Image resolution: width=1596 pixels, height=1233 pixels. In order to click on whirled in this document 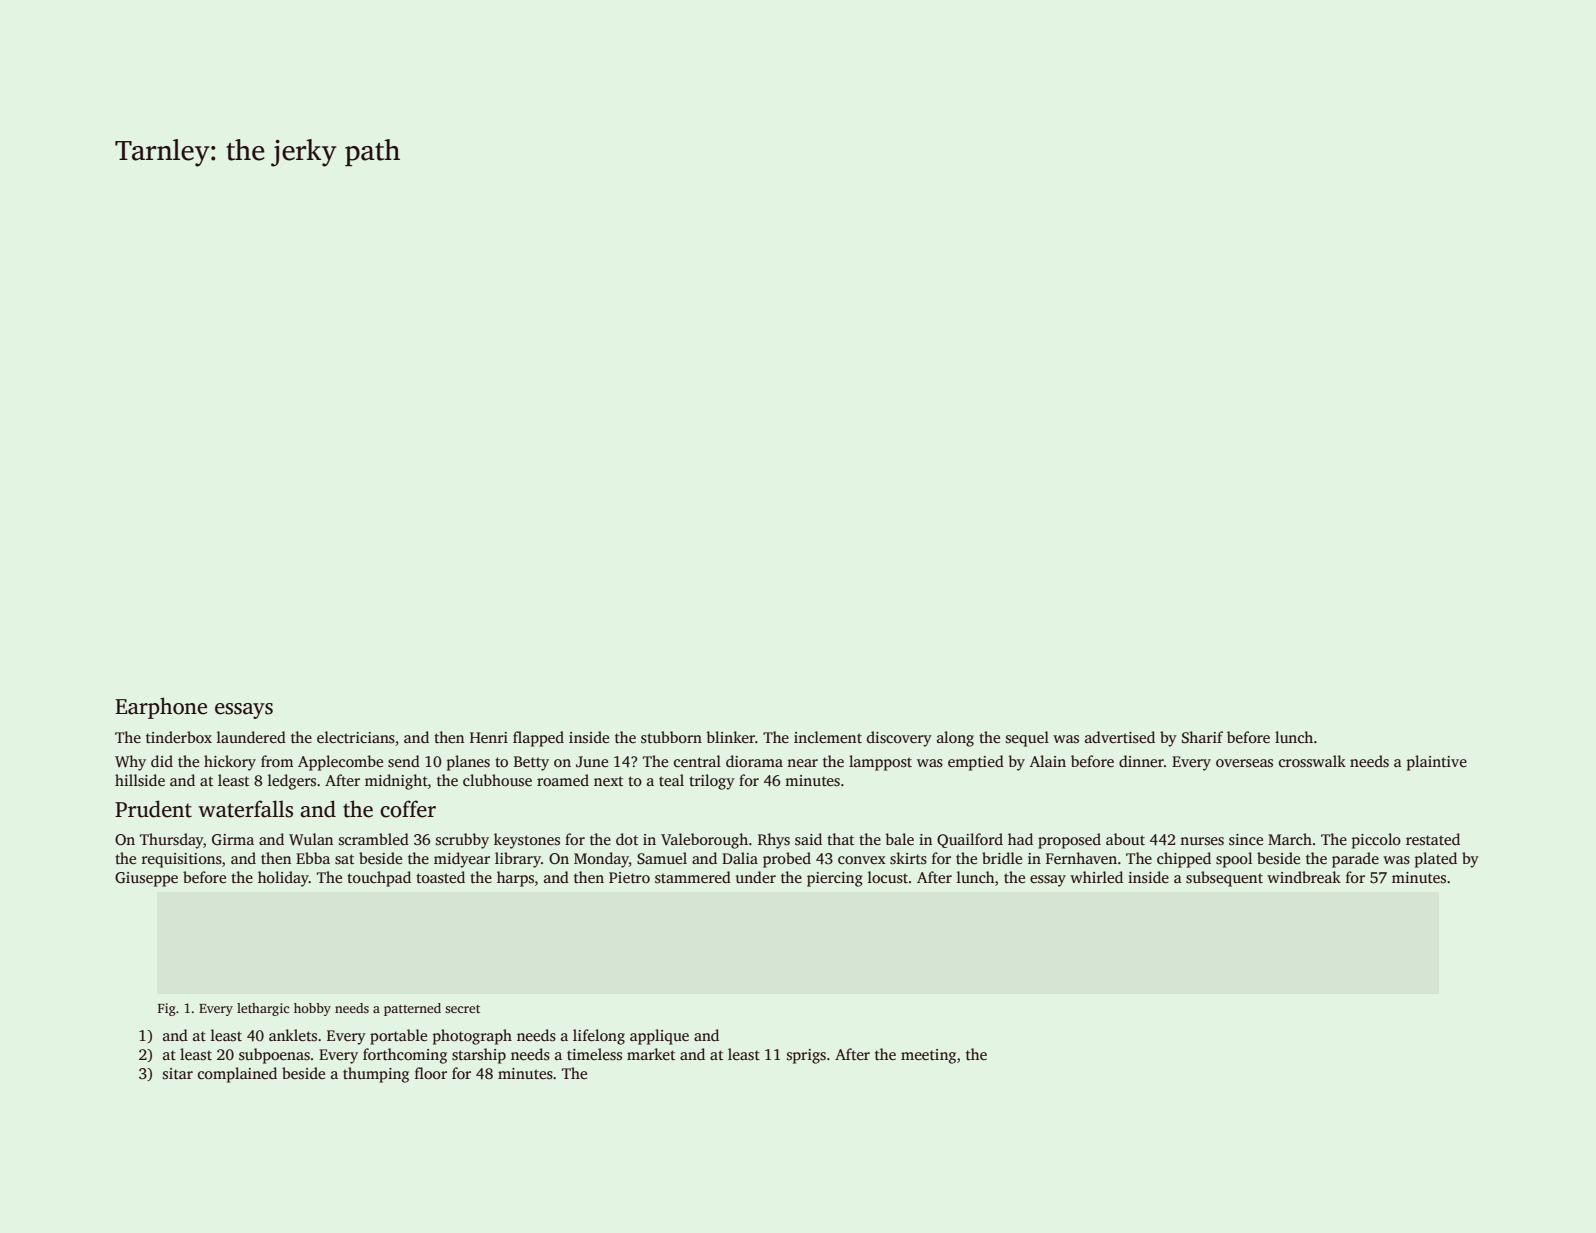, I will do `click(1096, 877)`.
